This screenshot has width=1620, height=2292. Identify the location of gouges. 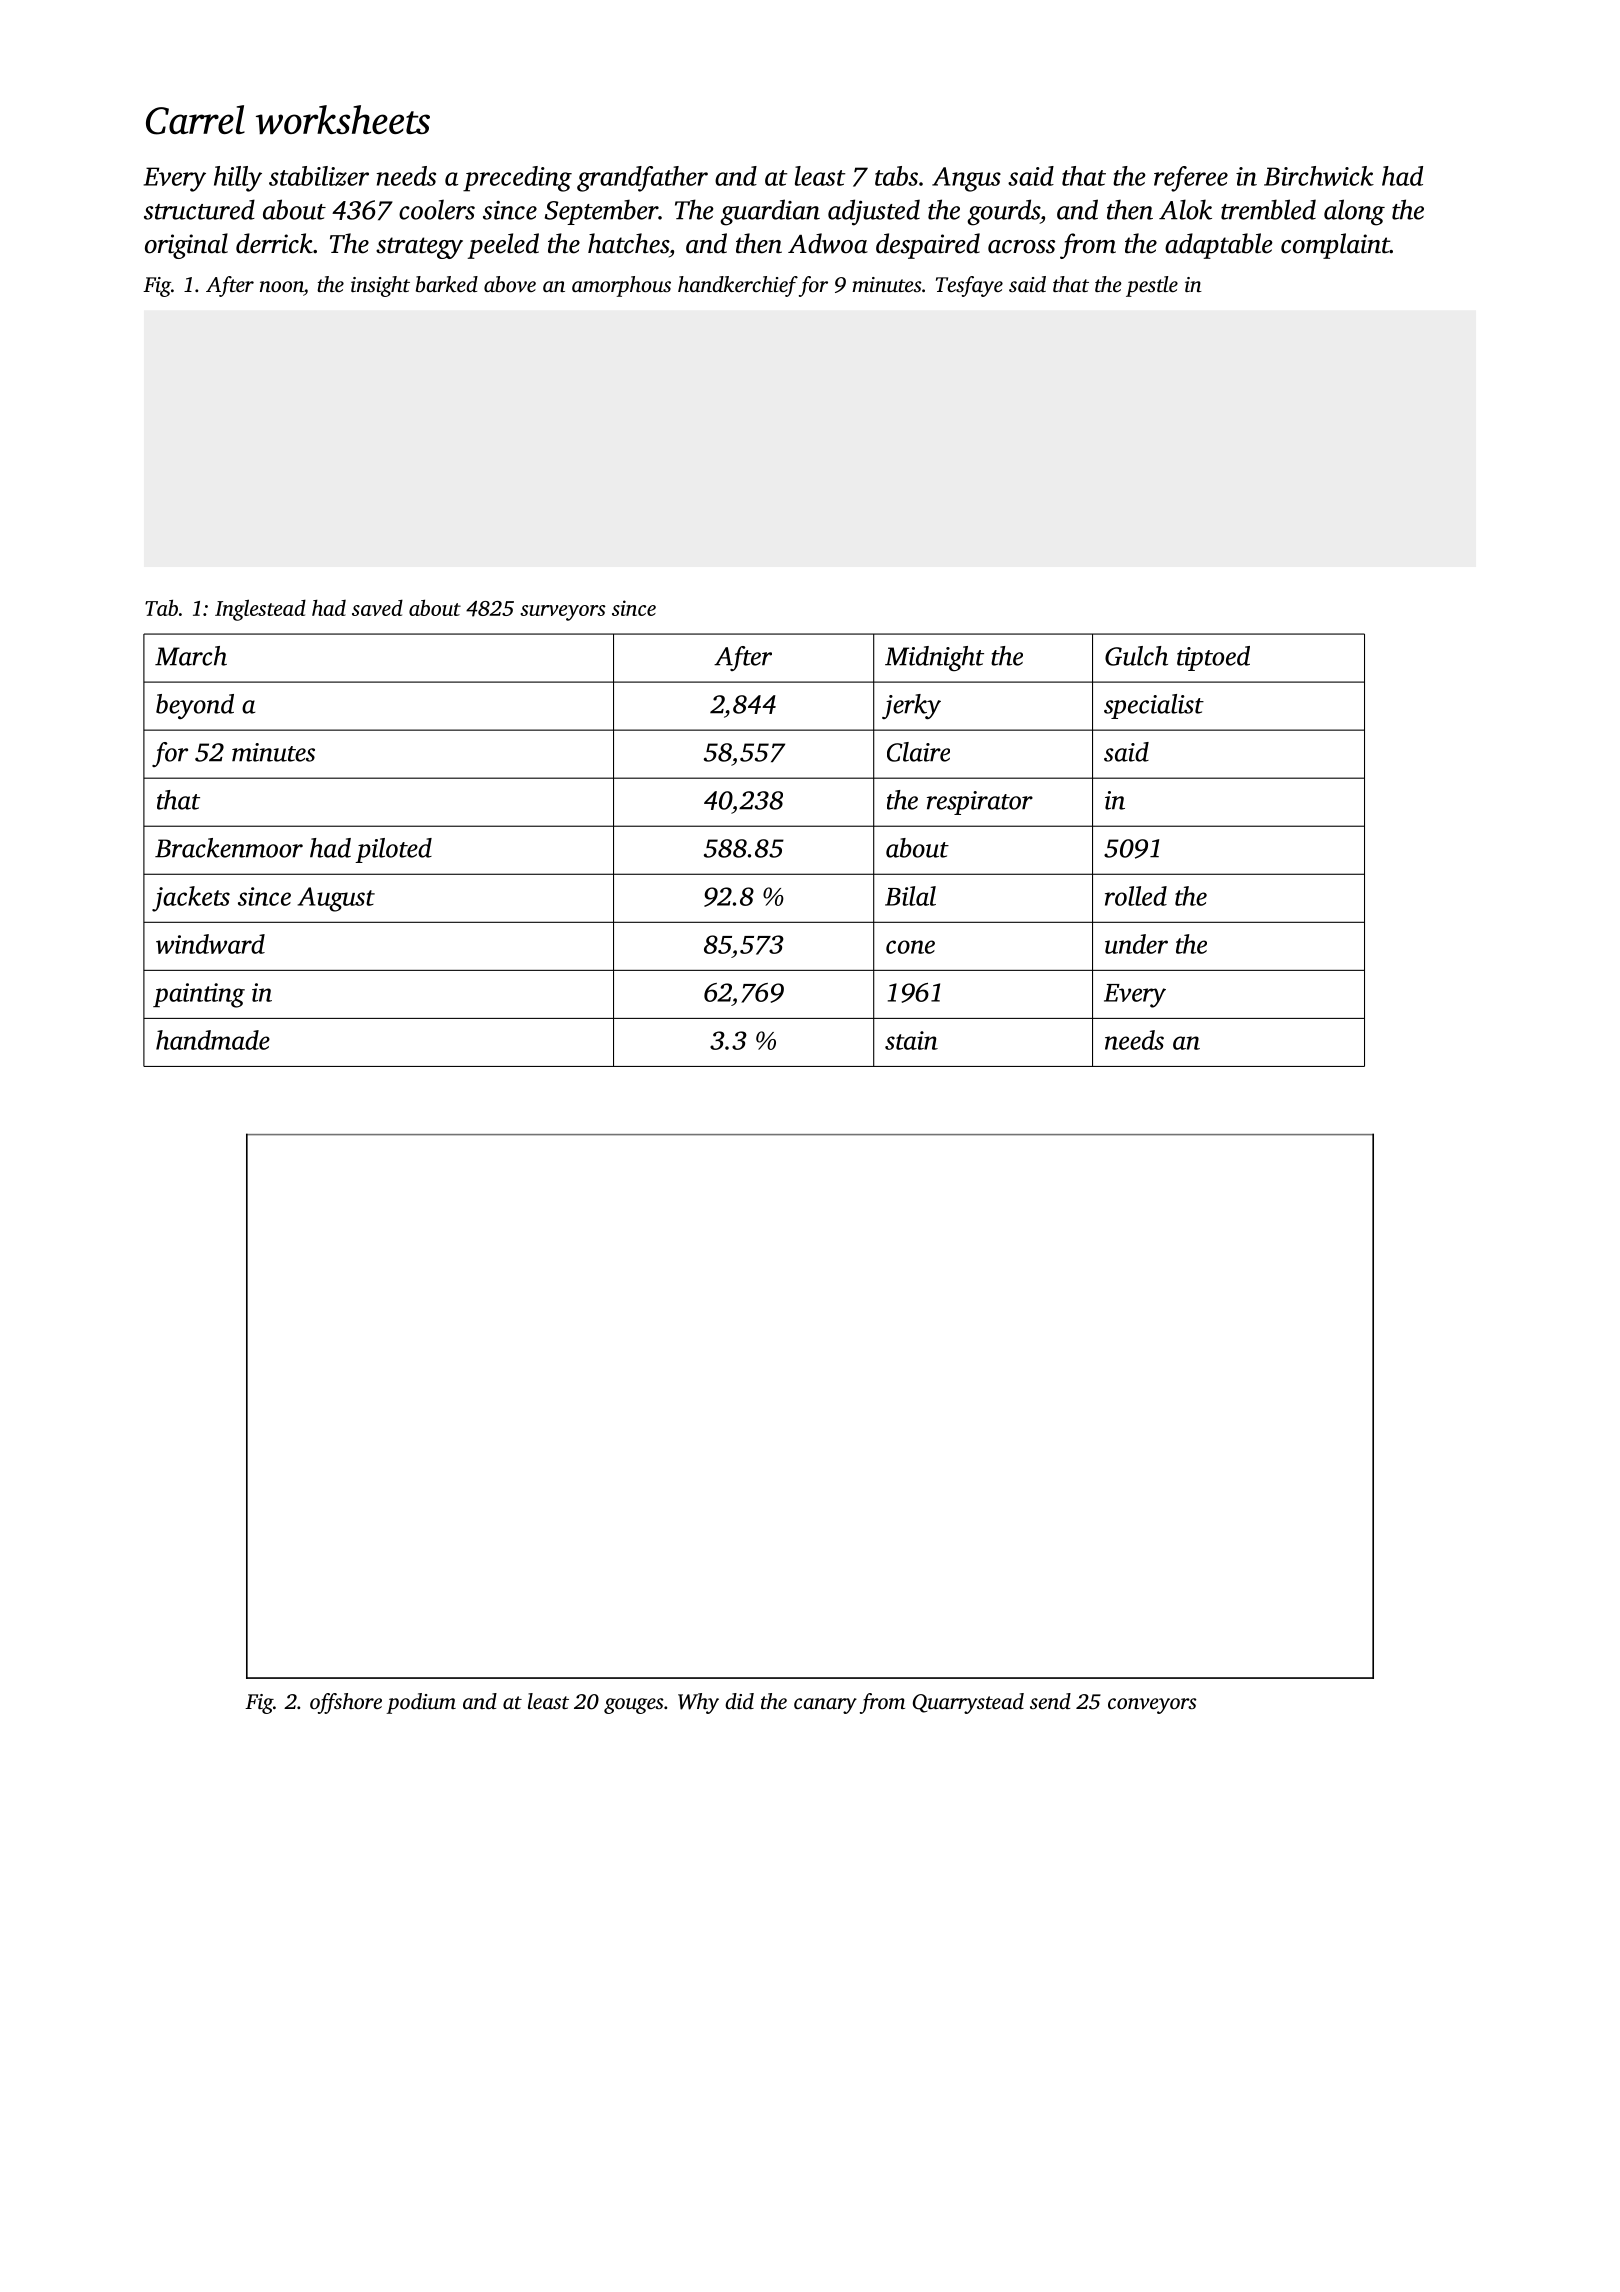
(634, 1706).
